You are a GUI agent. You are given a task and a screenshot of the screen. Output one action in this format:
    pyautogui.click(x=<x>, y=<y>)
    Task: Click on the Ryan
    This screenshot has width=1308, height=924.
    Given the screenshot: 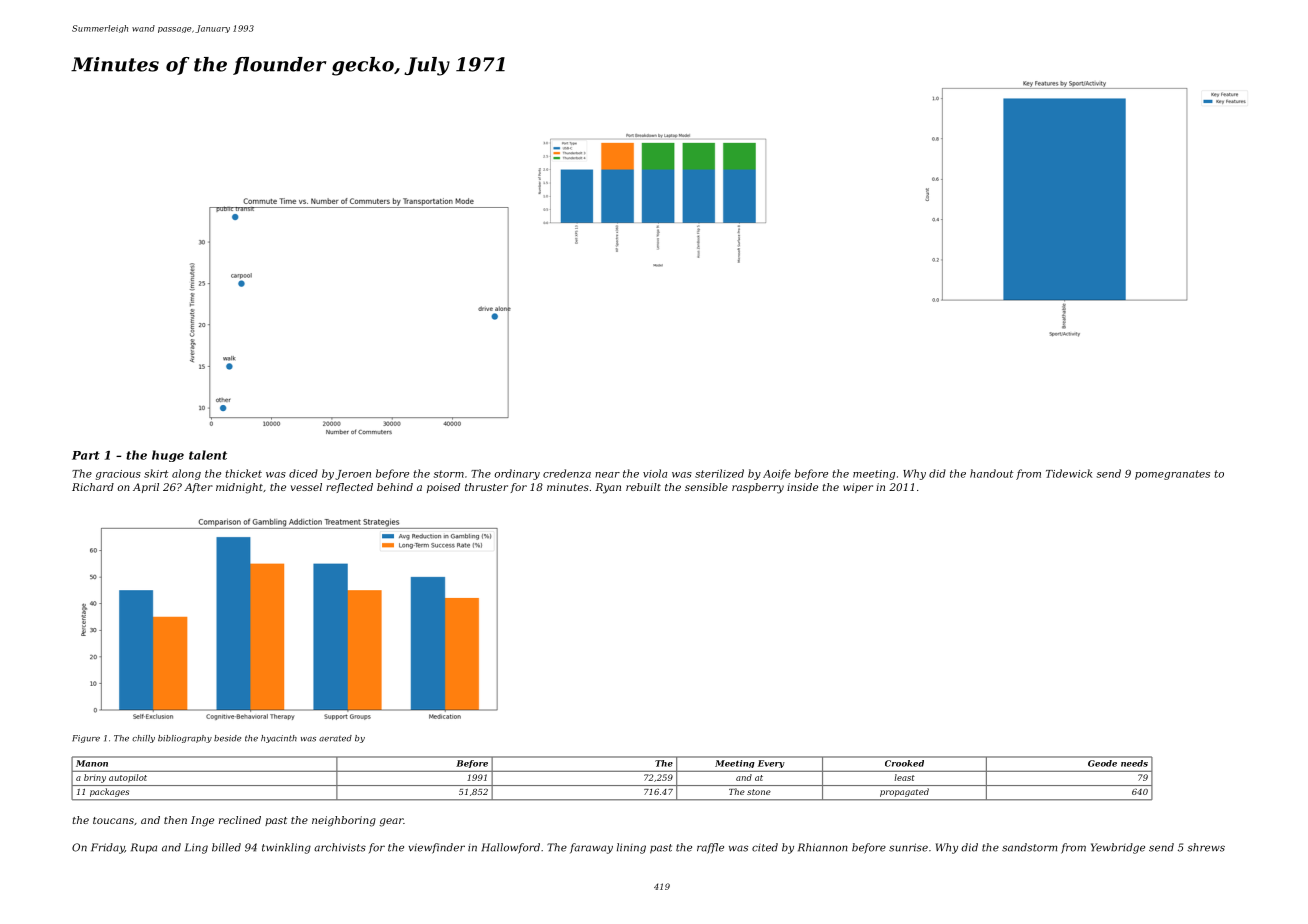 What is the action you would take?
    pyautogui.click(x=608, y=488)
